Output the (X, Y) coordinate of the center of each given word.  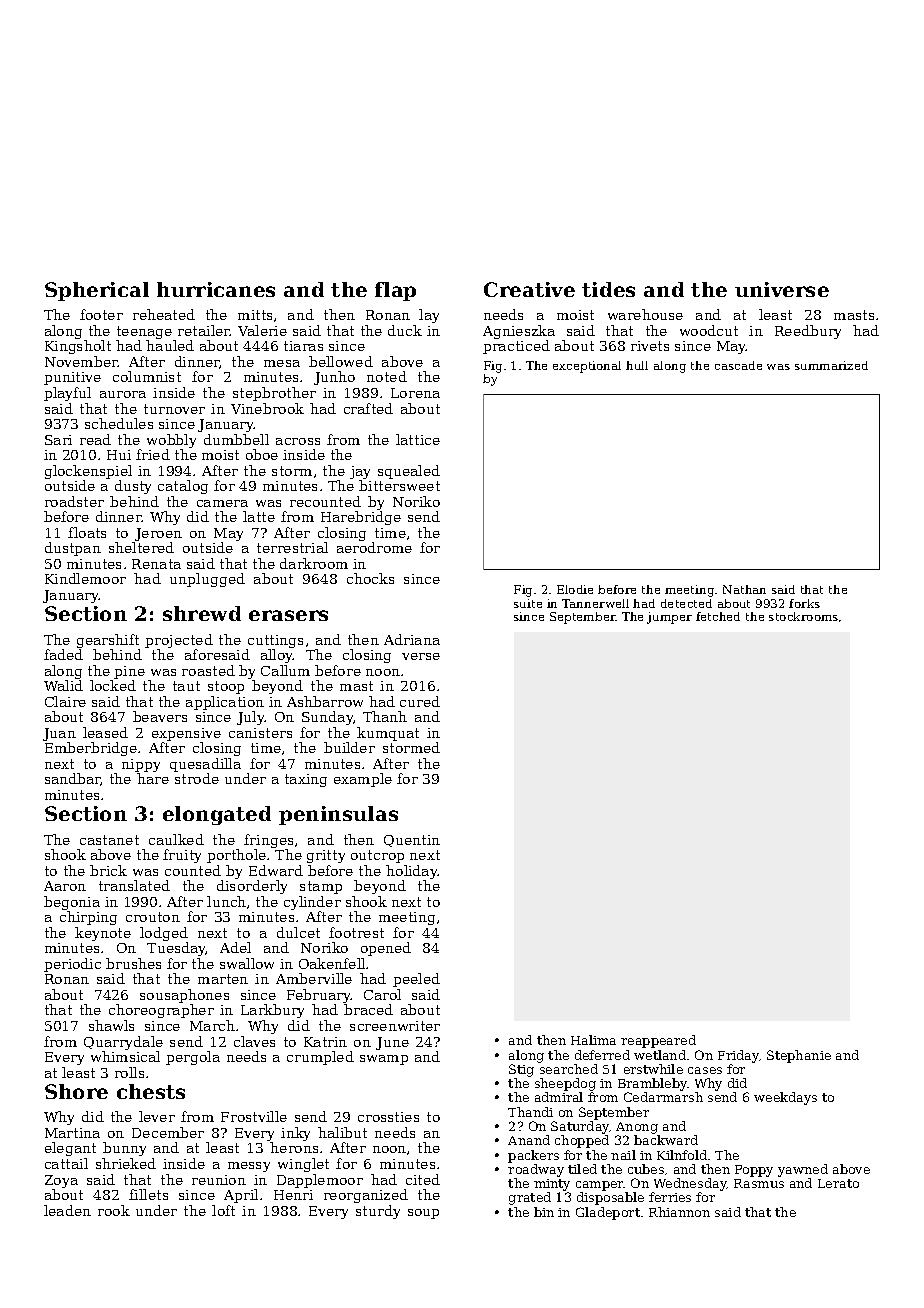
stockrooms (803, 616)
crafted (368, 408)
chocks (370, 578)
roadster (74, 501)
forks (804, 603)
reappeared (658, 1041)
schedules (119, 423)
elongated (217, 815)
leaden (67, 1210)
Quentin (412, 841)
